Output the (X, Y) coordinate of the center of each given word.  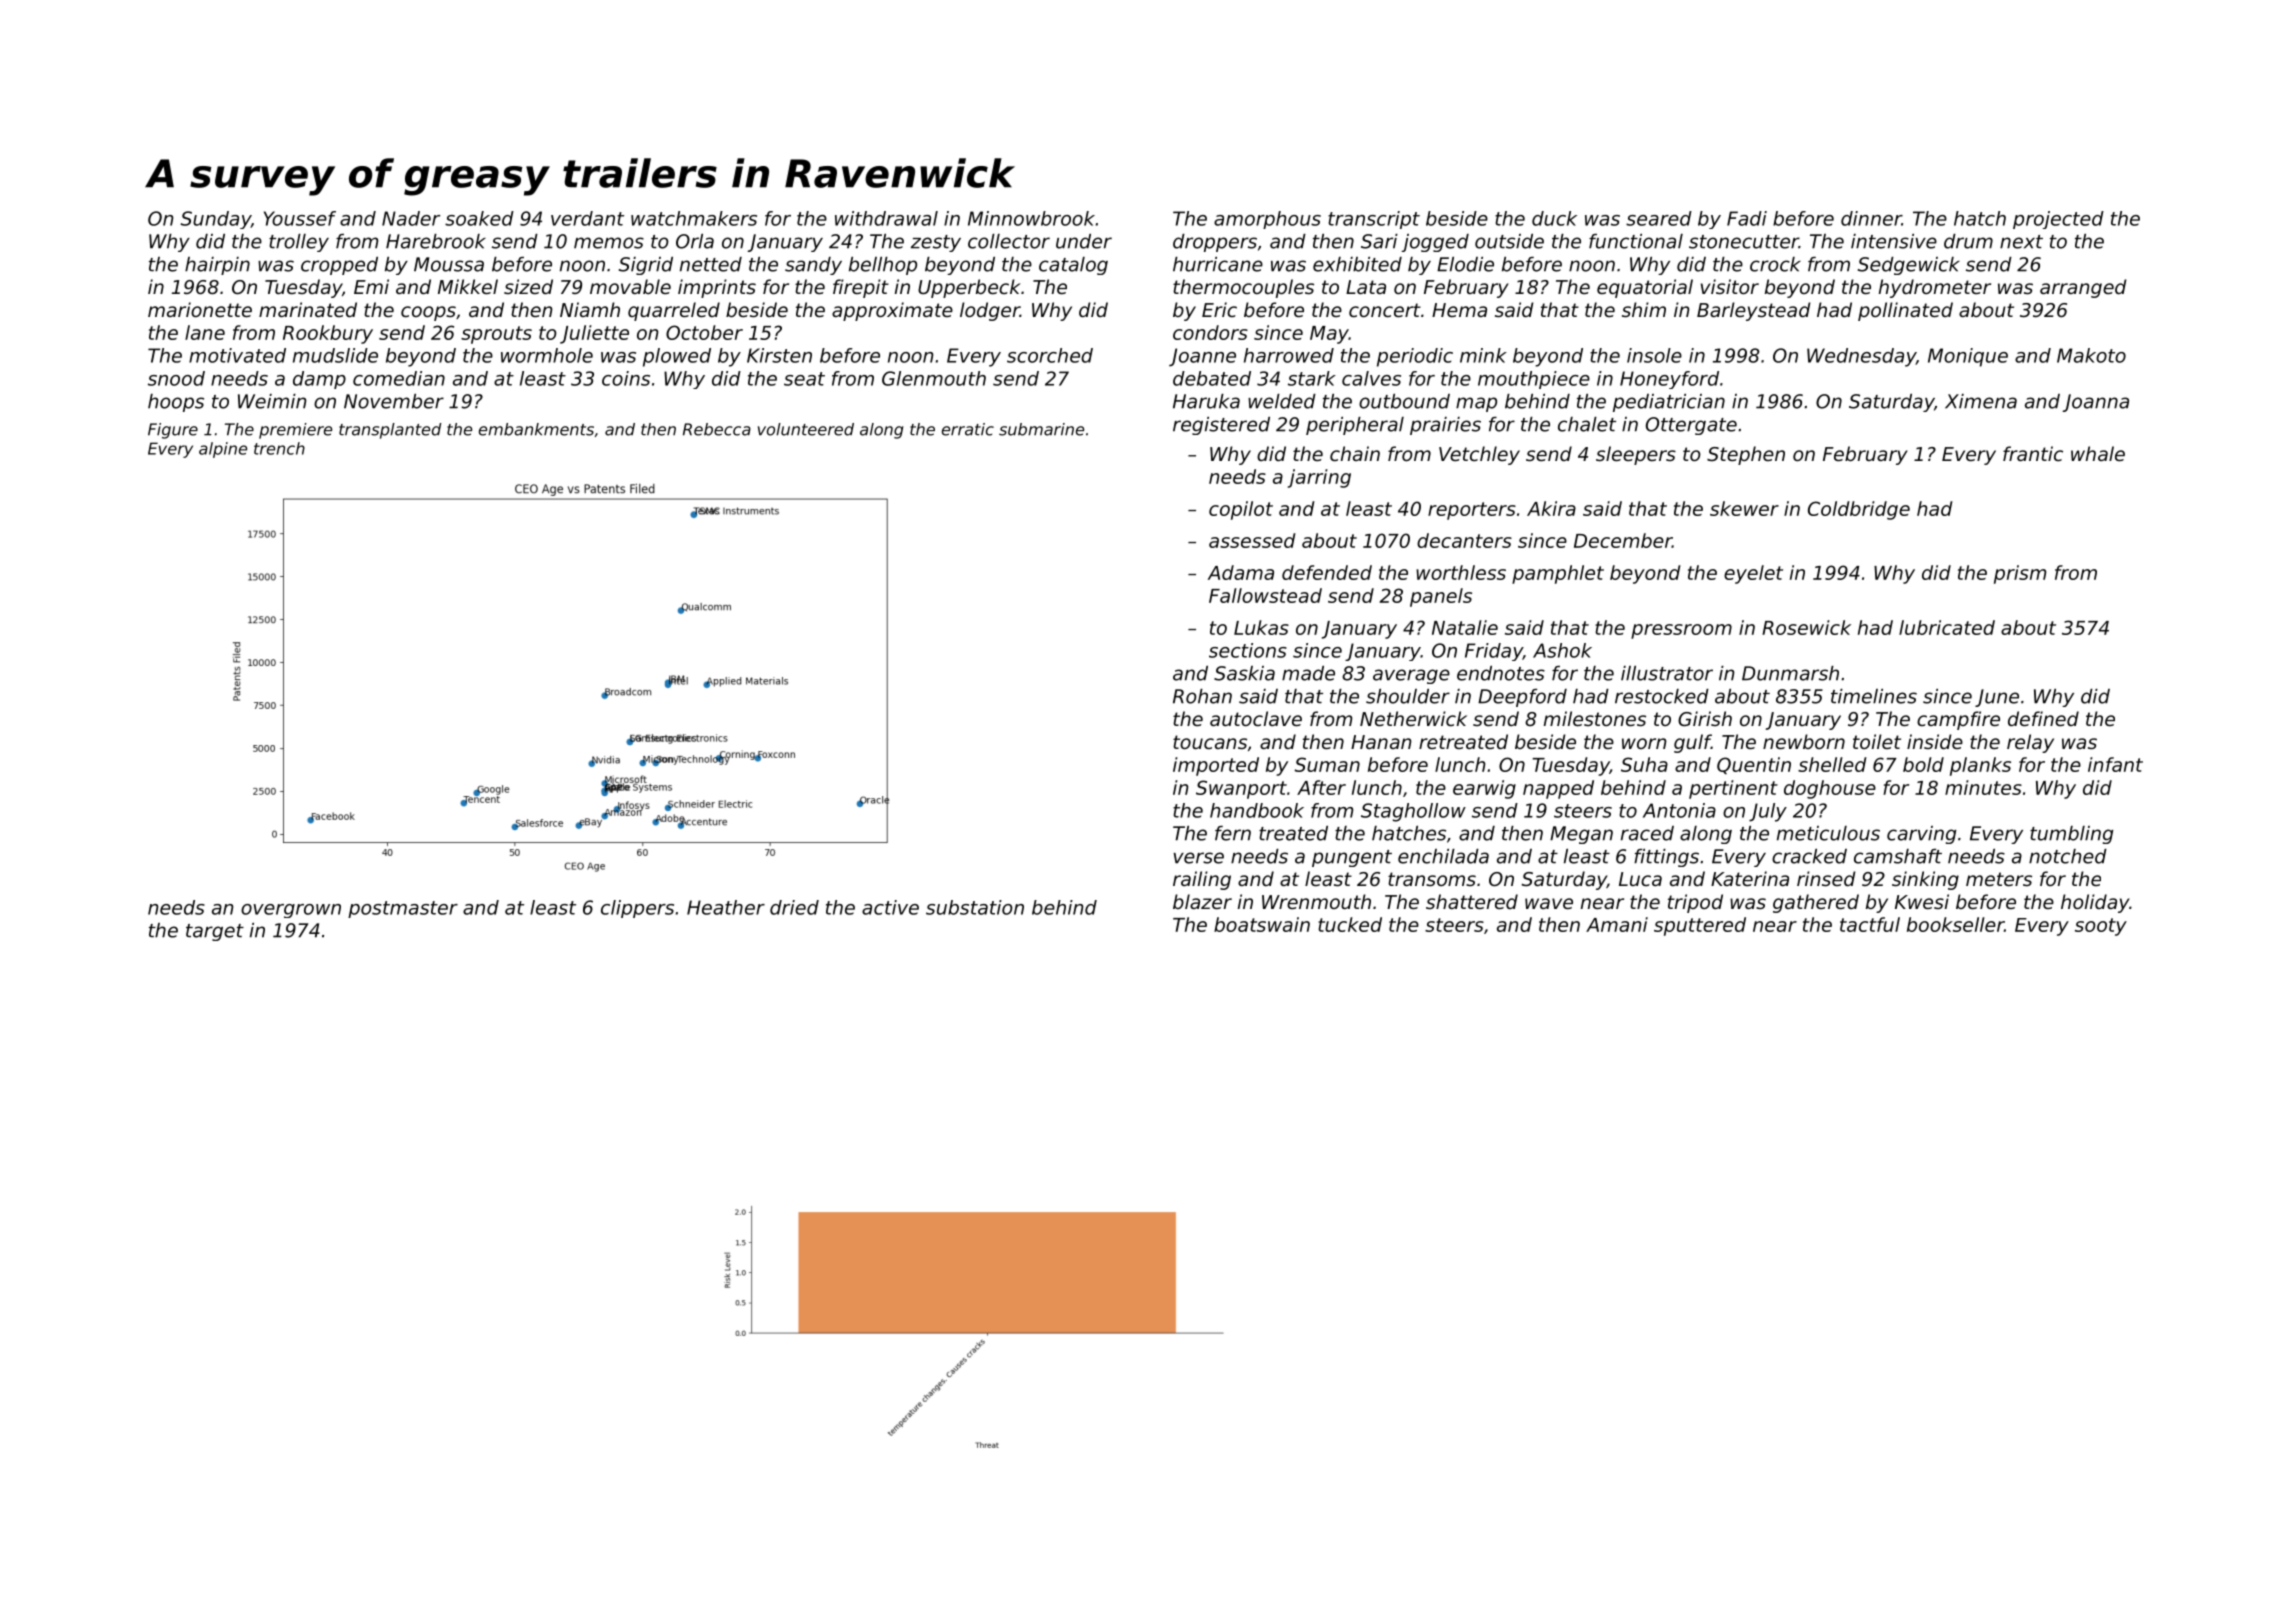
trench (279, 448)
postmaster (403, 909)
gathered (1816, 903)
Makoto (2091, 355)
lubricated (1947, 627)
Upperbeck (969, 288)
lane (205, 332)
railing (1202, 880)
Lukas (1261, 627)
